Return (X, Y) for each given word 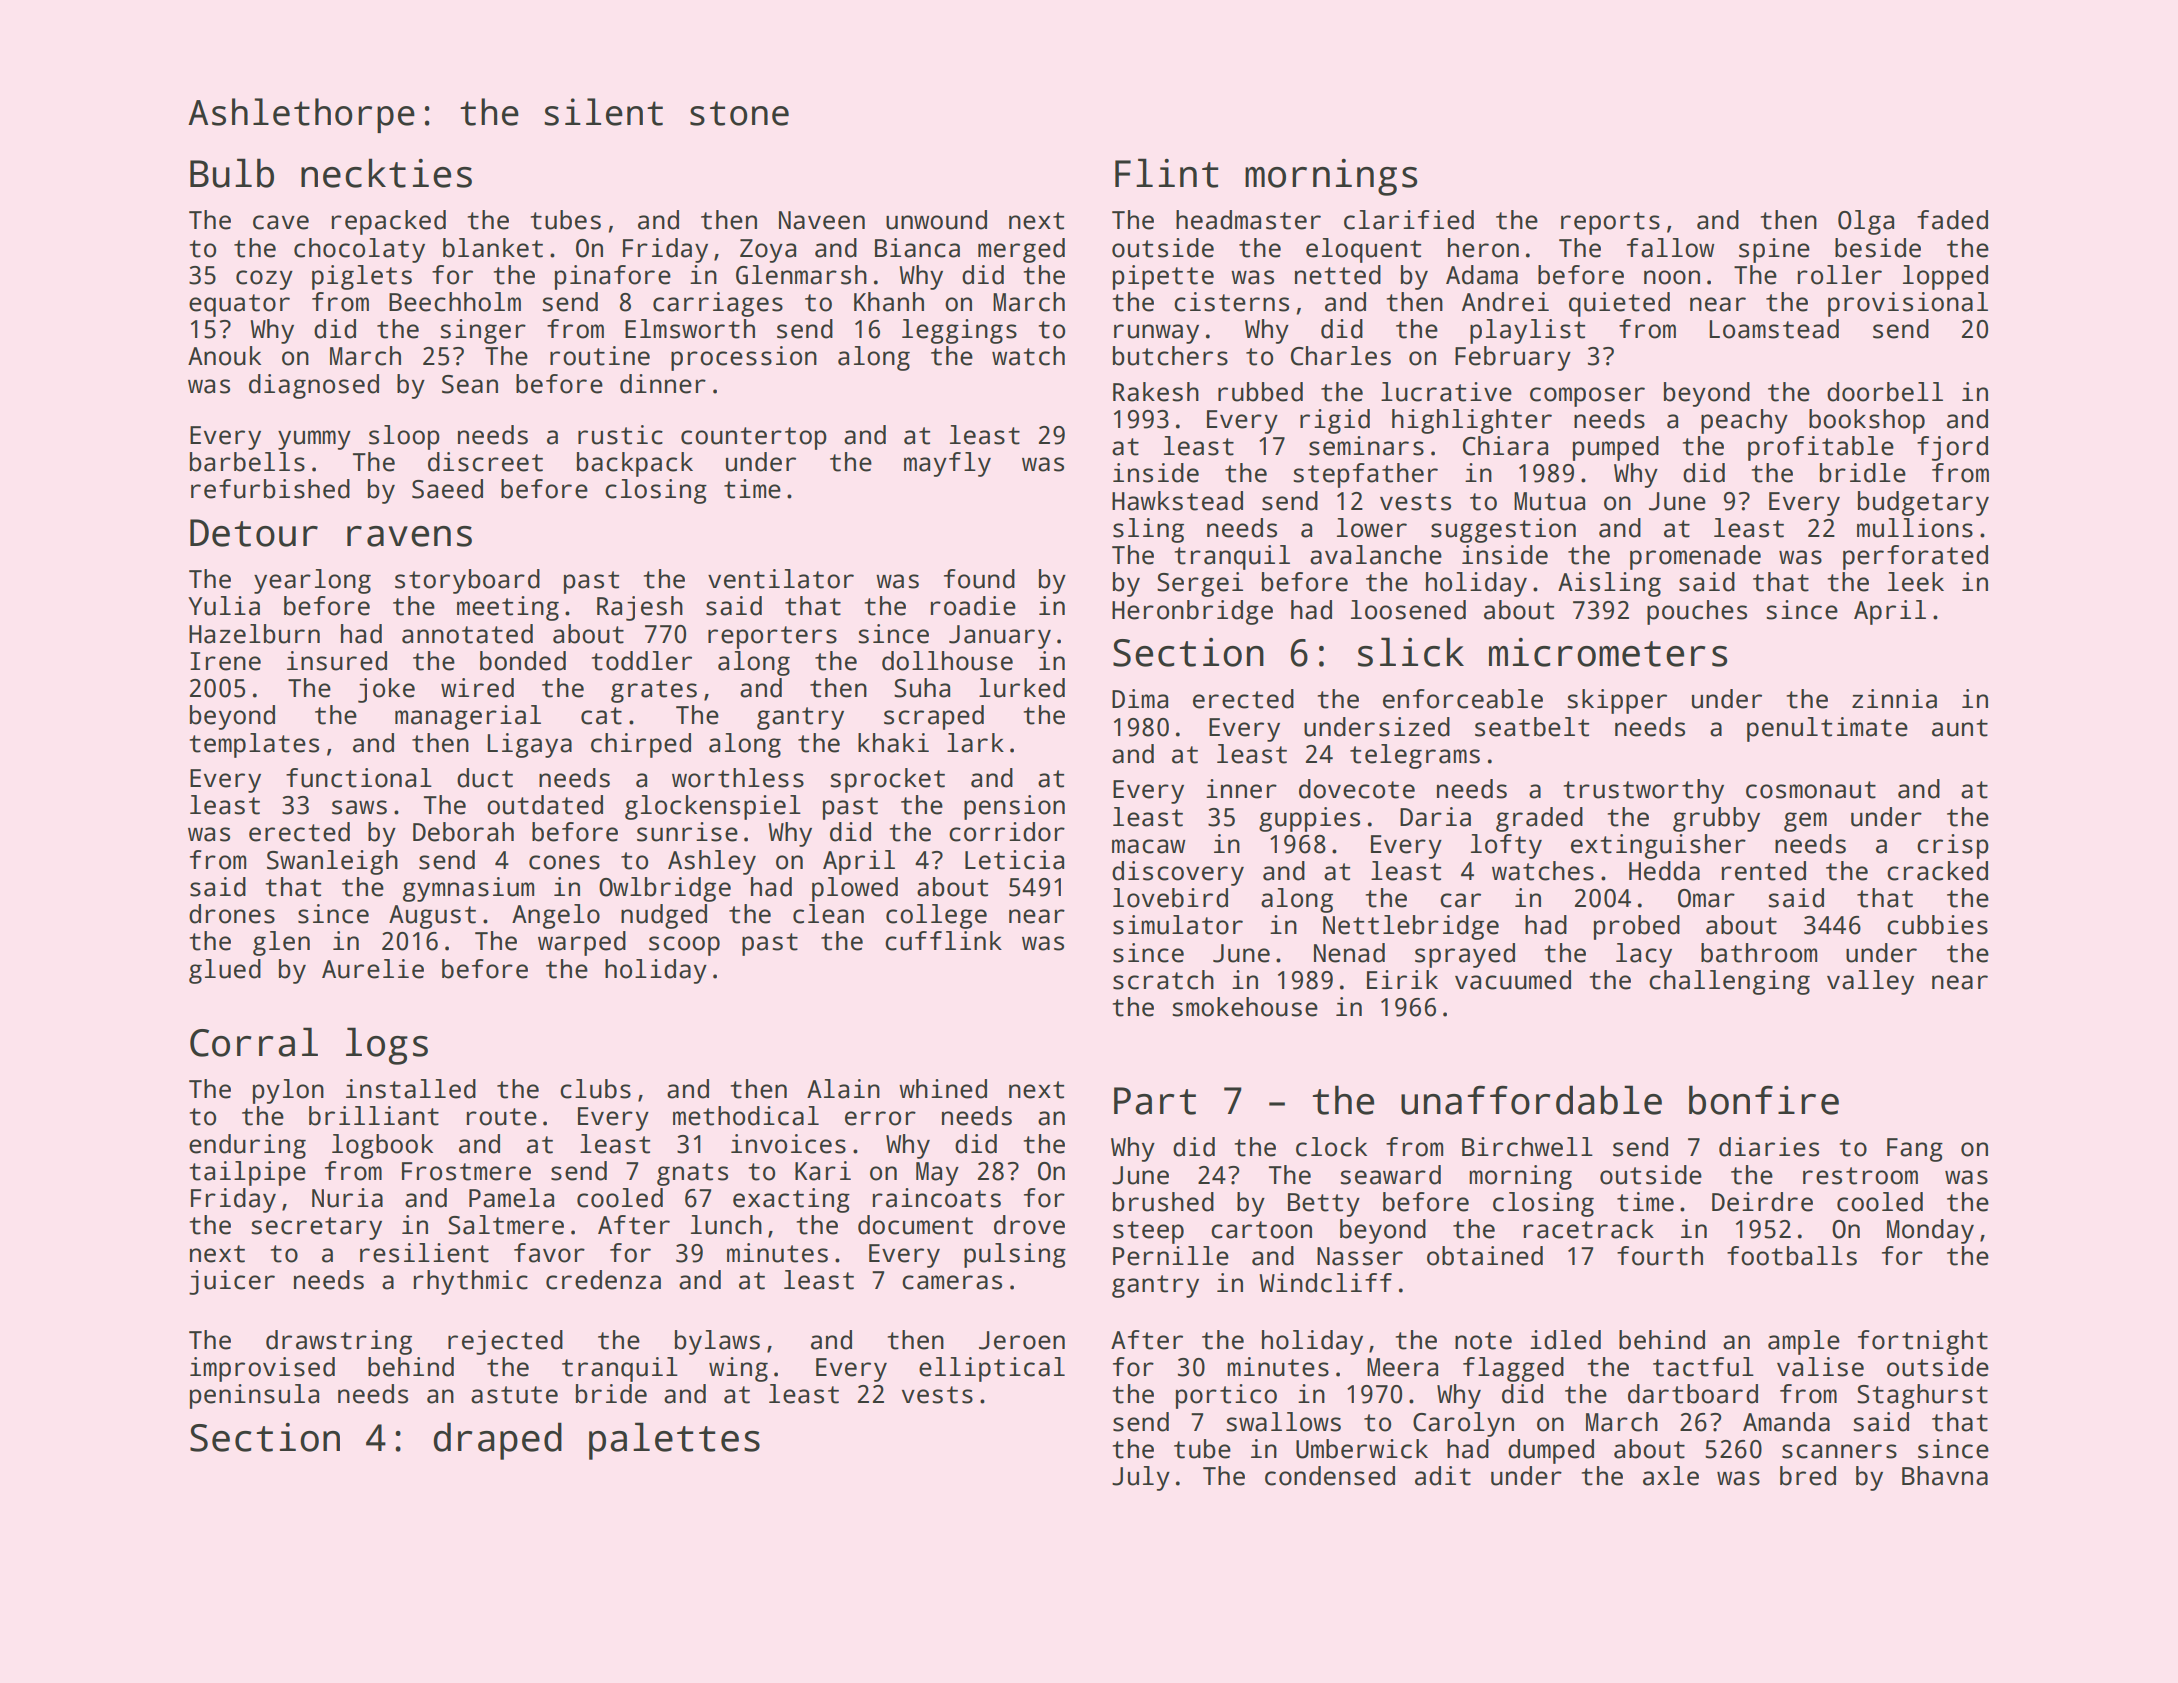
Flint (1167, 173)
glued (225, 971)
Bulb (232, 173)
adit (1443, 1476)
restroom (1860, 1176)
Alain (843, 1089)
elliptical (992, 1369)
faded (1952, 220)
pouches (1697, 612)
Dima (1140, 699)
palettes (674, 1441)
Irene (225, 661)
